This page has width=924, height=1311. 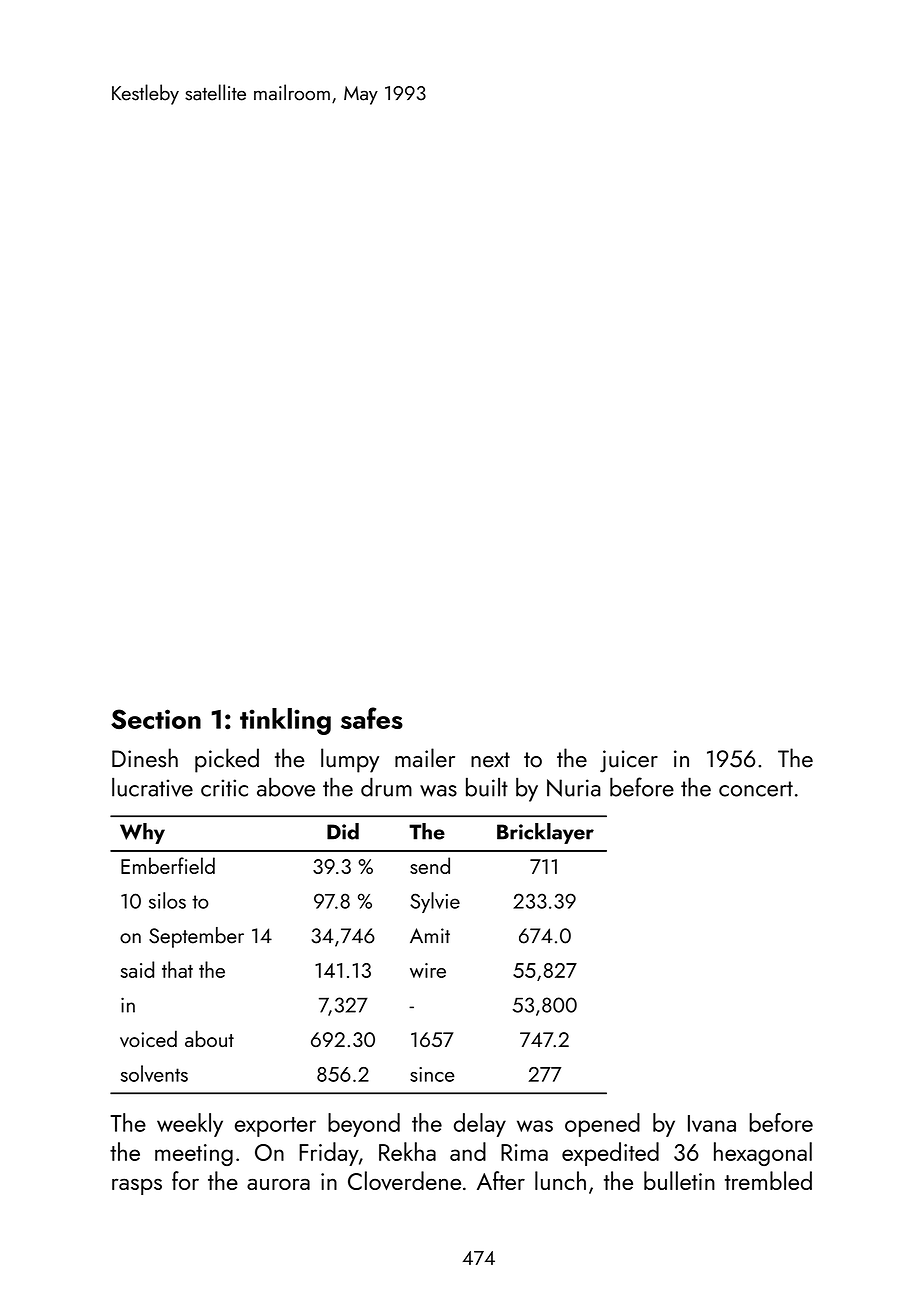 What do you see at coordinates (372, 718) in the page?
I see `safes` at bounding box center [372, 718].
